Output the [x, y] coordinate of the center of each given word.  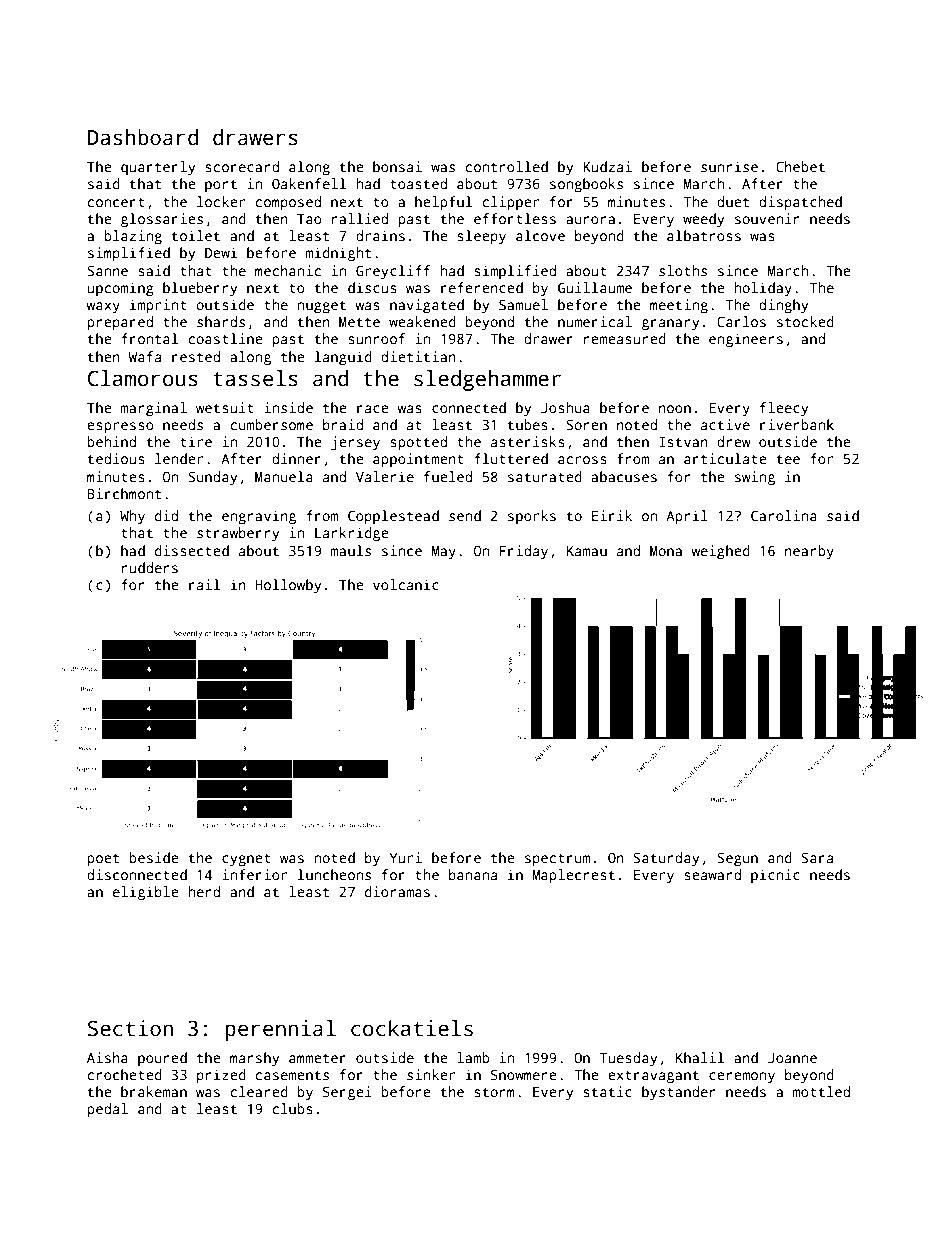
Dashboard [143, 137]
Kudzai [607, 166]
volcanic [406, 584]
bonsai [397, 166]
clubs [293, 1108]
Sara [817, 857]
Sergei [347, 1093]
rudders [150, 567]
